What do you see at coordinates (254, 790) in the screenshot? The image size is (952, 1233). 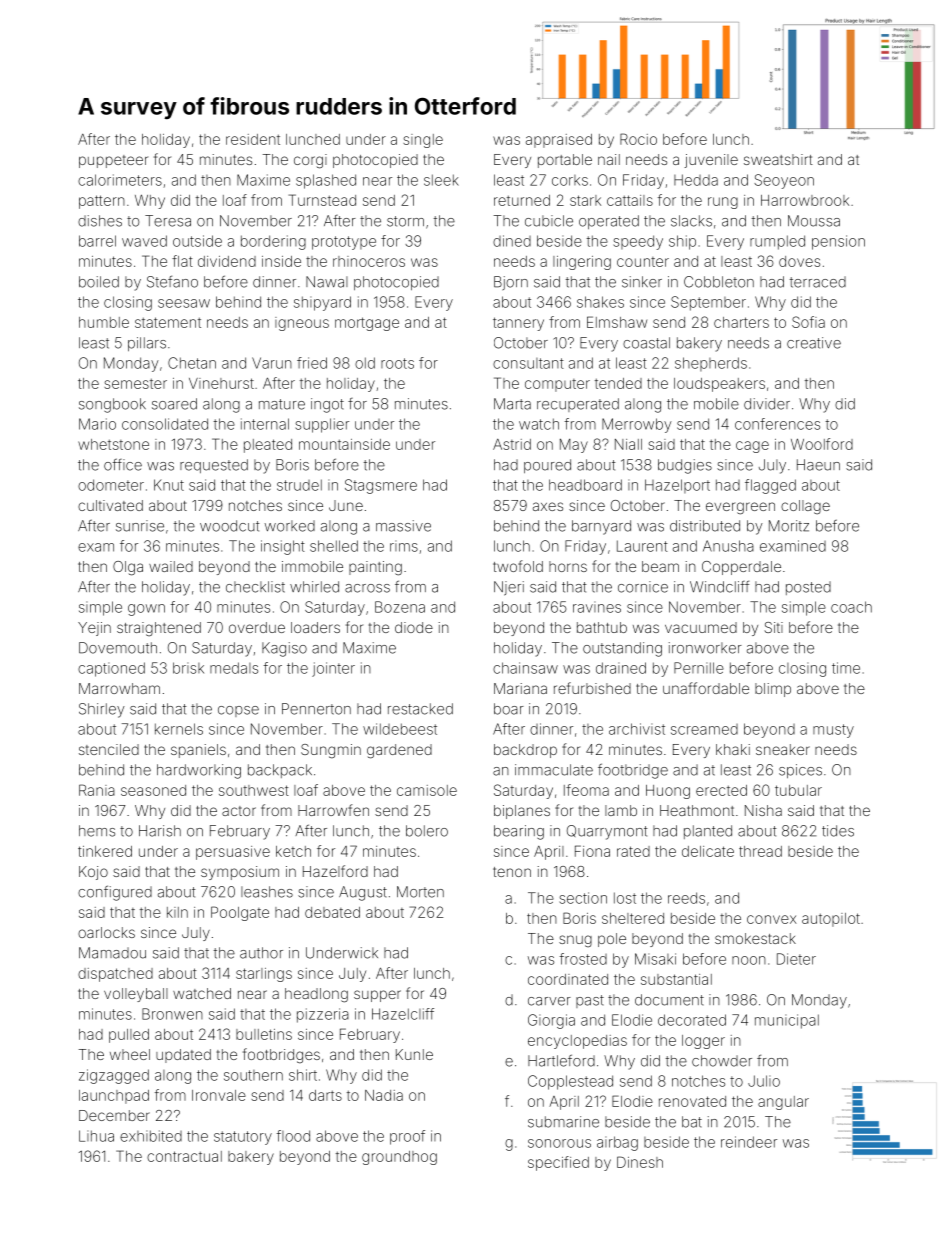 I see `southwest` at bounding box center [254, 790].
